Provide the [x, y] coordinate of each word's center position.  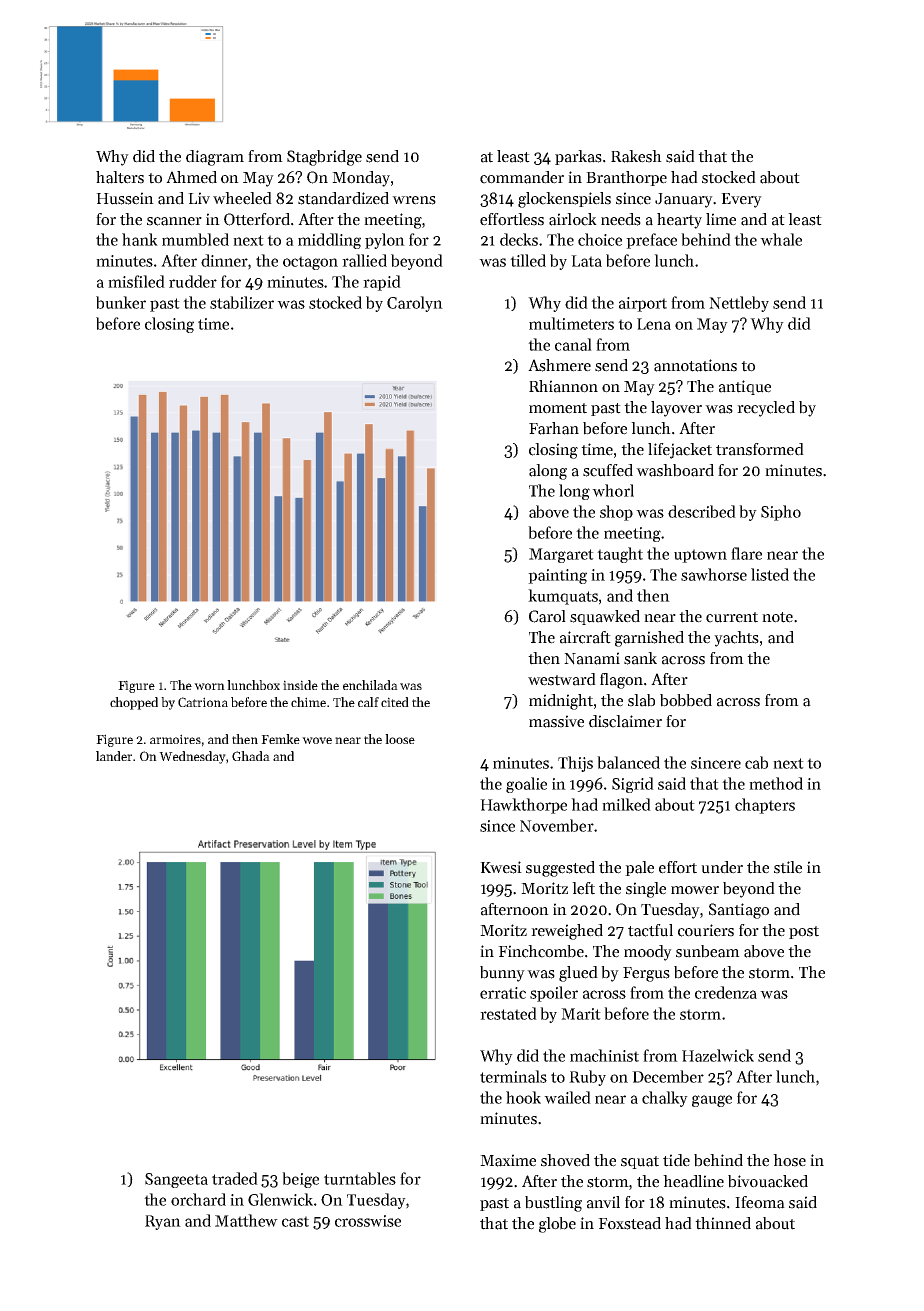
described [702, 511]
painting [557, 576]
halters [120, 177]
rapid [382, 283]
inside [300, 685]
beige [300, 1180]
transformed [760, 449]
